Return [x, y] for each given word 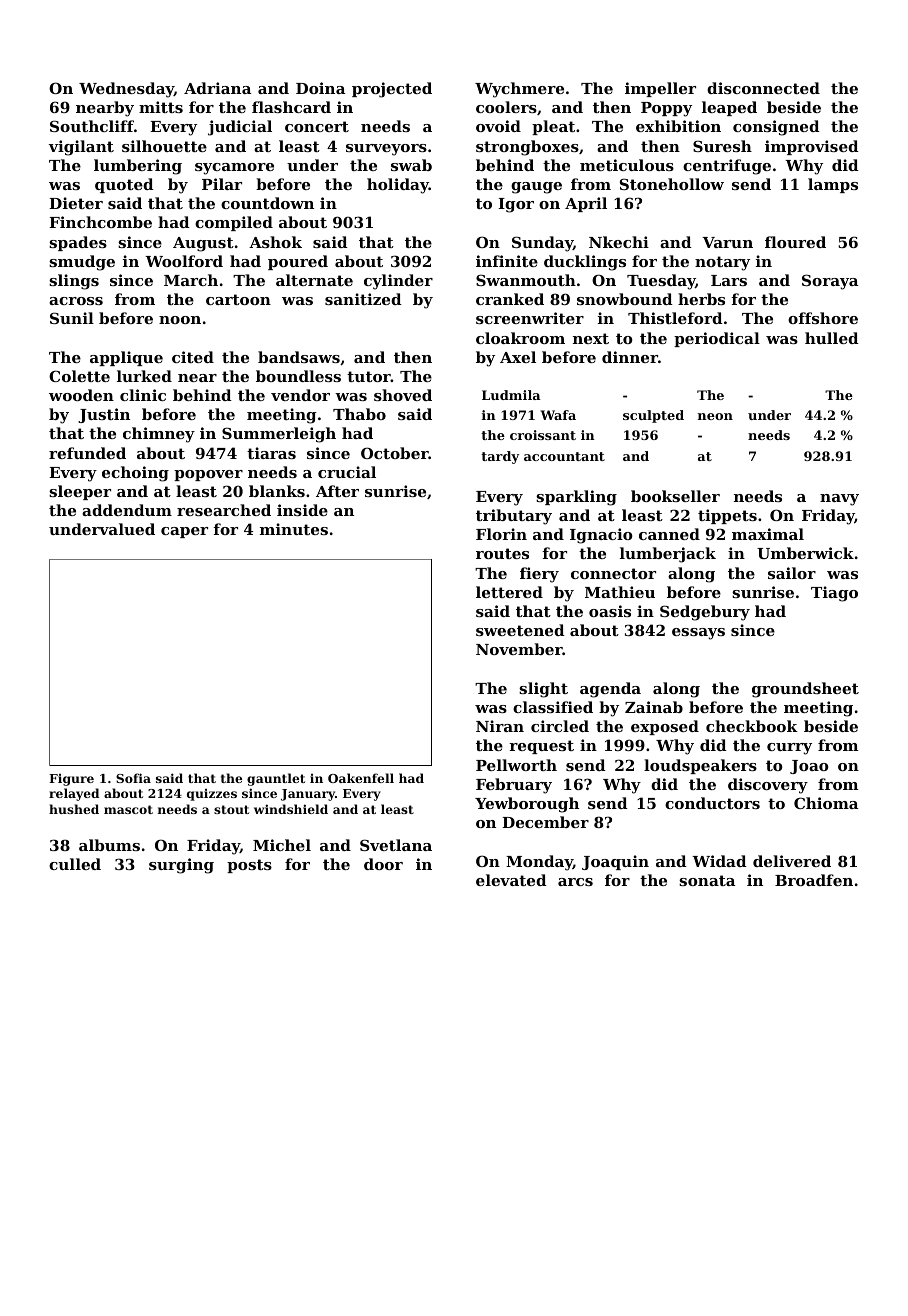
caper [184, 532]
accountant [564, 456]
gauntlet [276, 779]
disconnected [763, 88]
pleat [553, 127]
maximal [768, 534]
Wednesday [126, 90]
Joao [809, 767]
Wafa [558, 415]
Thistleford [675, 318]
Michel [282, 845]
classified [553, 707]
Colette [79, 376]
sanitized [363, 299]
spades [78, 243]
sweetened [520, 630]
